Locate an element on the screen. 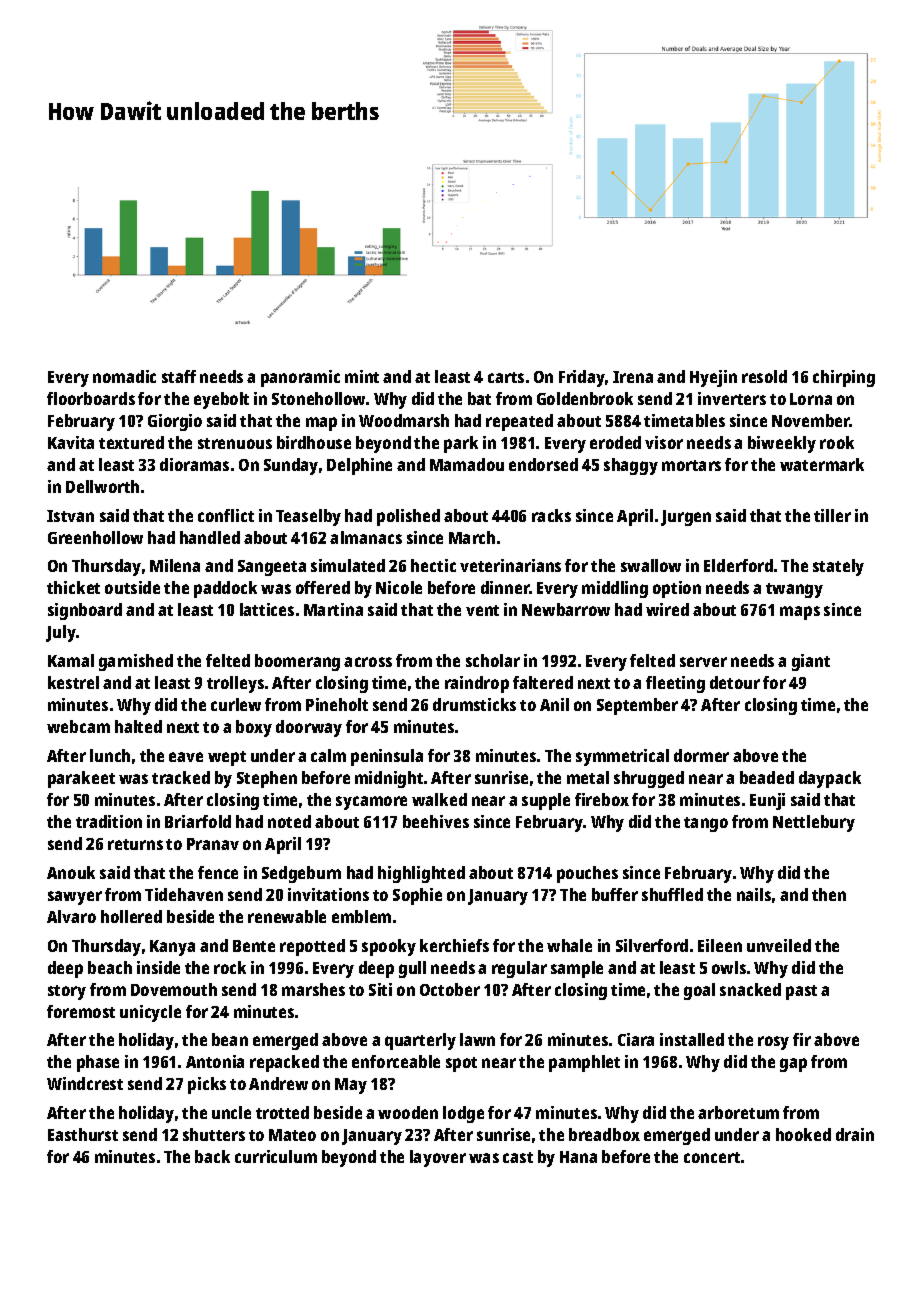 The image size is (924, 1308). watermark is located at coordinates (822, 464).
